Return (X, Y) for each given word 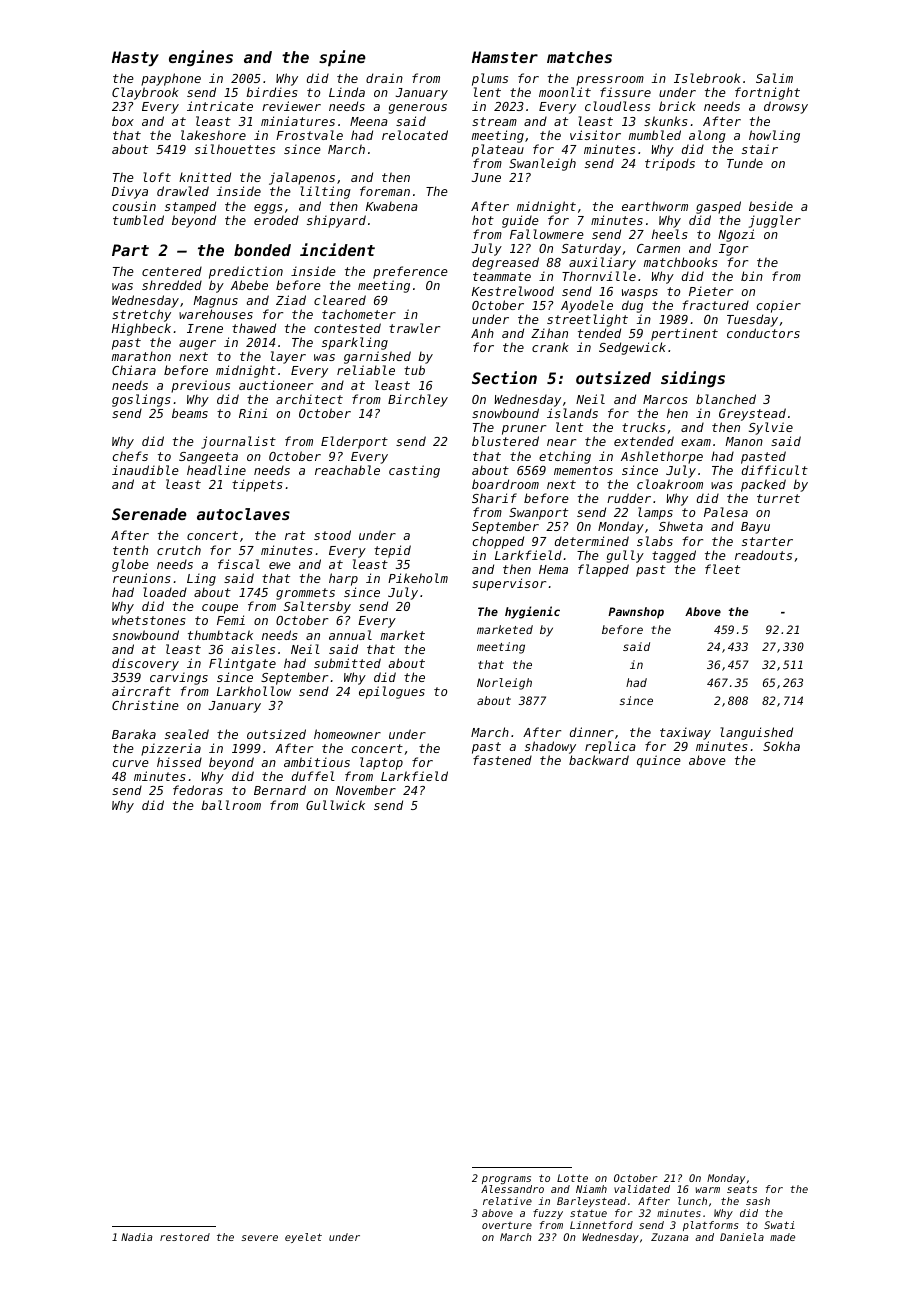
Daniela (742, 1237)
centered (172, 271)
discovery (145, 664)
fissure (625, 92)
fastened (502, 760)
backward (599, 760)
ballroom (231, 805)
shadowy (550, 747)
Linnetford (601, 1225)
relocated (415, 135)
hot (483, 220)
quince (659, 761)
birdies (272, 92)
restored (185, 1237)
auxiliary (602, 263)
